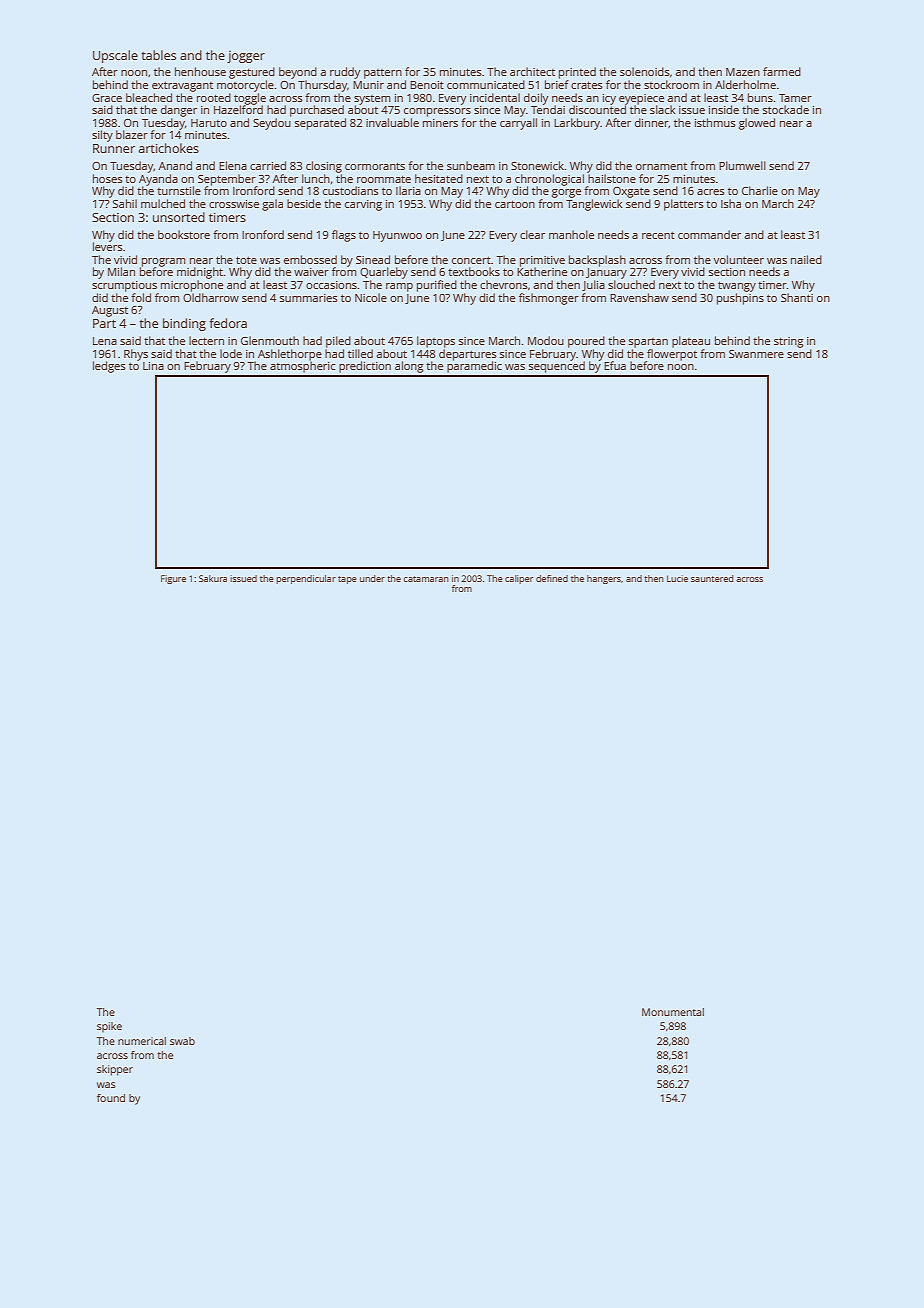 This screenshot has height=1308, width=924. I want to click on ornament, so click(661, 166).
